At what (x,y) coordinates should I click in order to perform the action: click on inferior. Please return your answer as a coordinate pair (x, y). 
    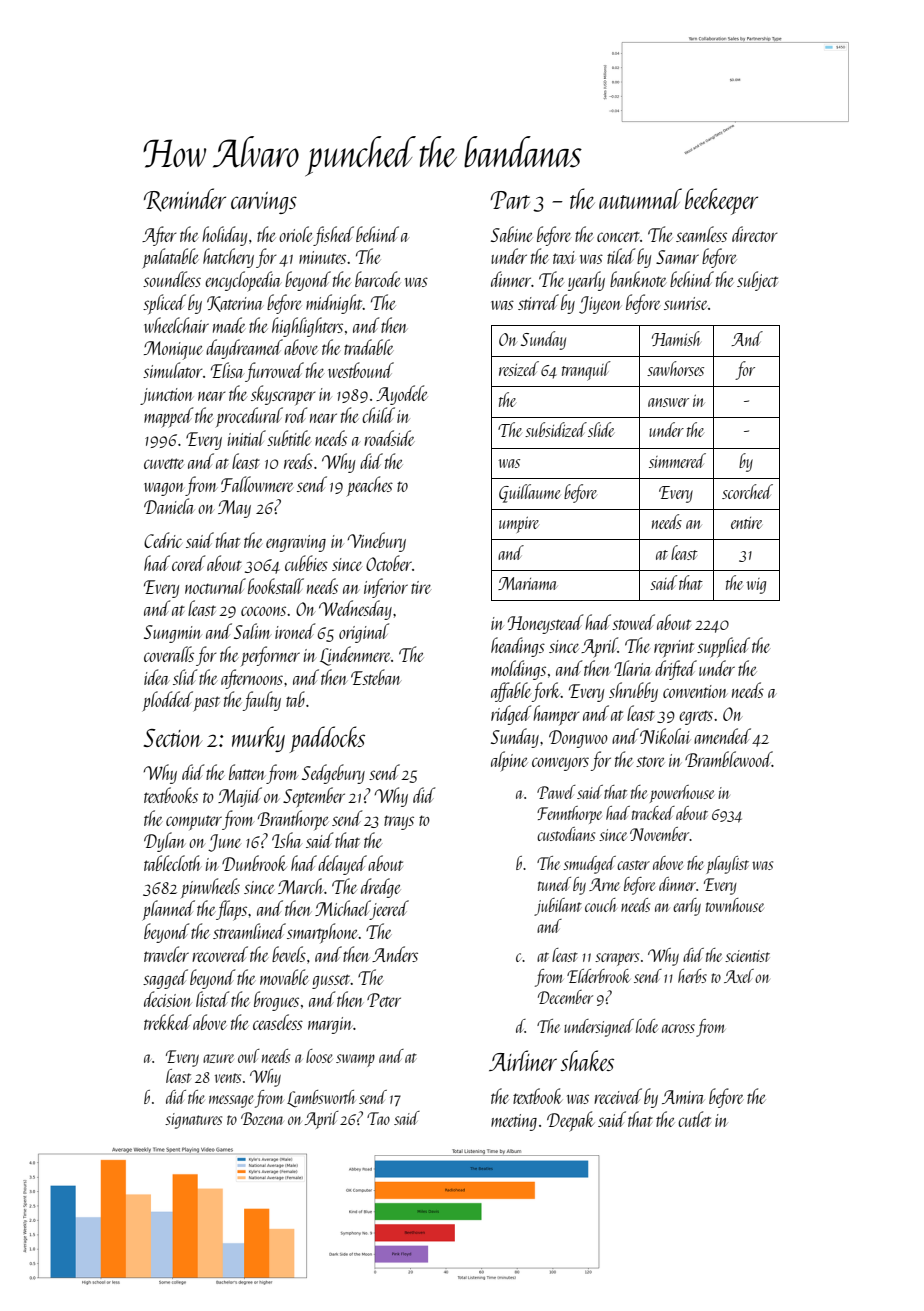
    Looking at the image, I should click on (386, 588).
